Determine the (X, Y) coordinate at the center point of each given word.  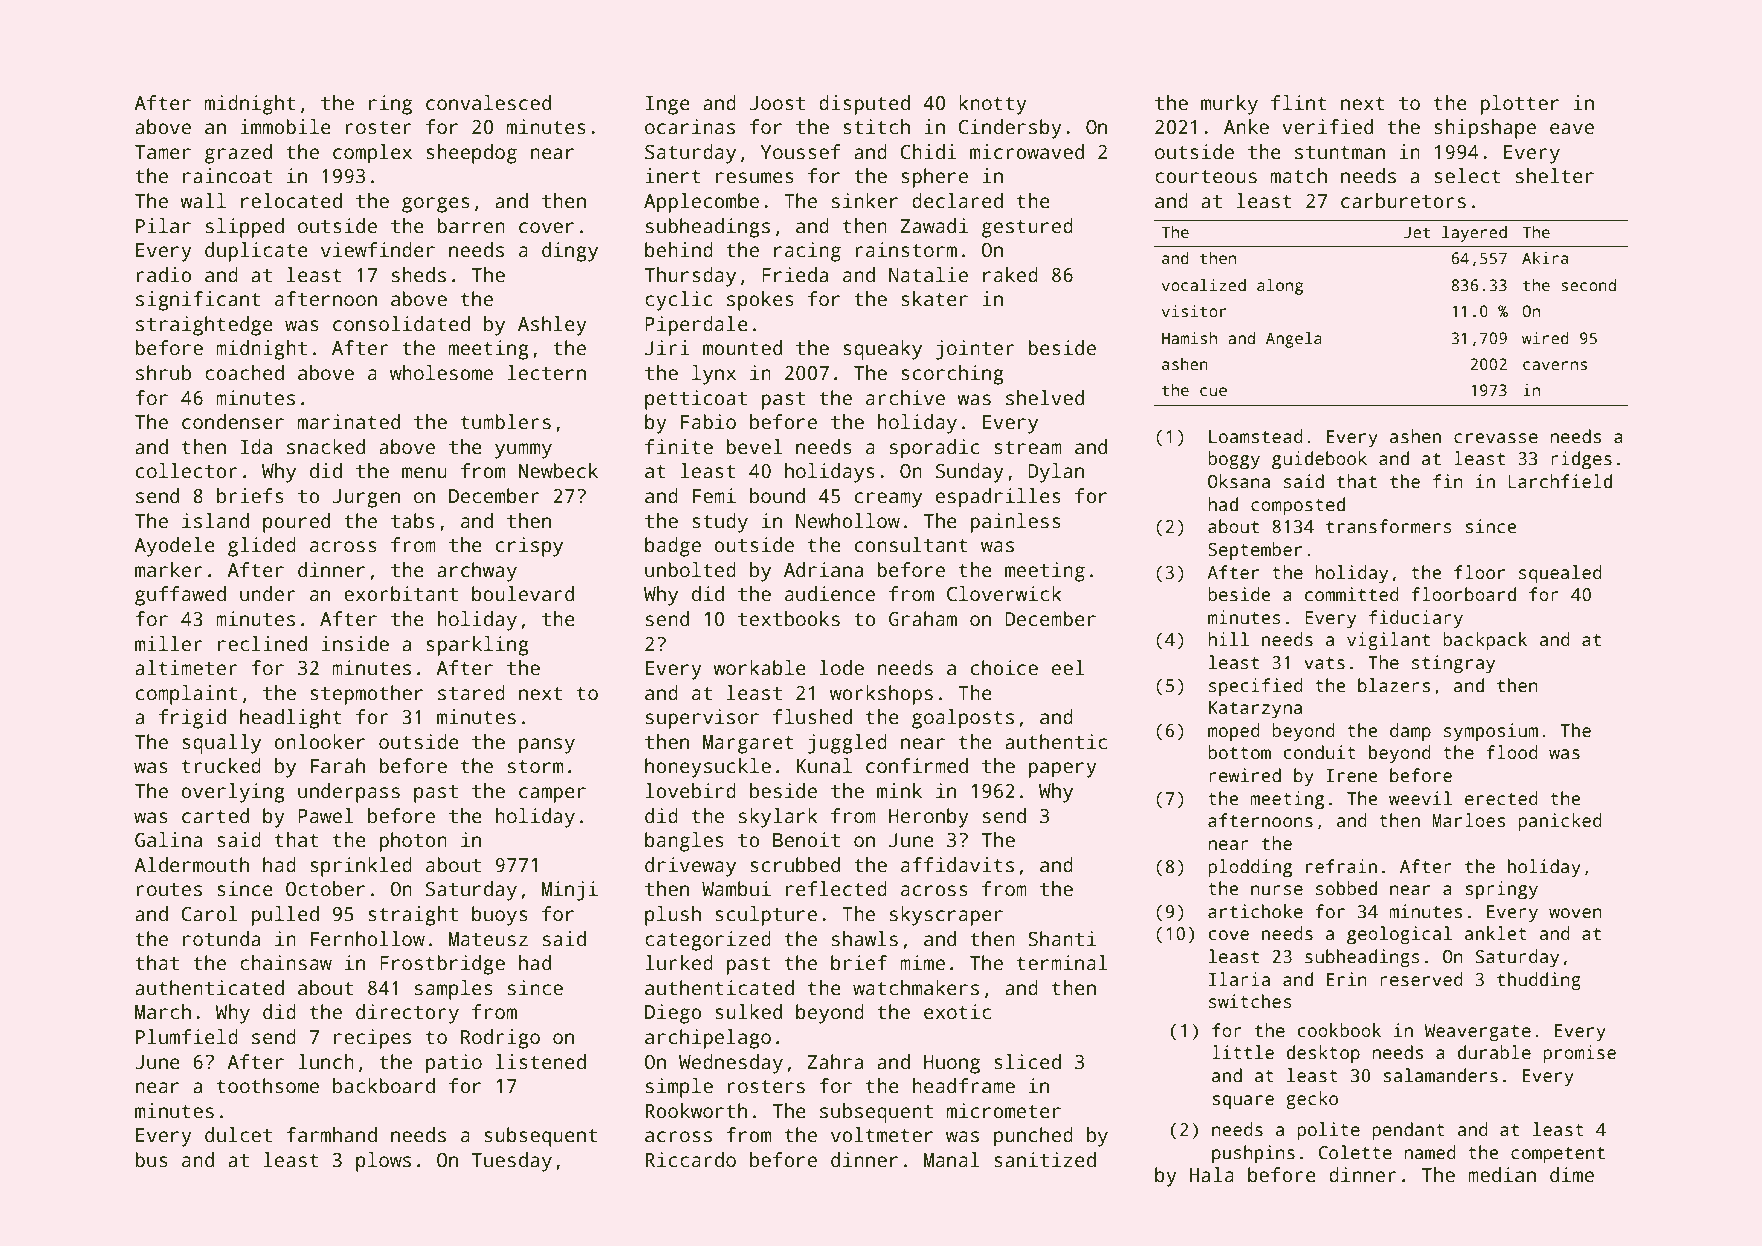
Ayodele (174, 547)
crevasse (1496, 438)
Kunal (824, 766)
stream (1028, 448)
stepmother (366, 695)
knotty (993, 105)
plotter (1519, 105)
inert (673, 176)
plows (383, 1162)
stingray (1453, 664)
